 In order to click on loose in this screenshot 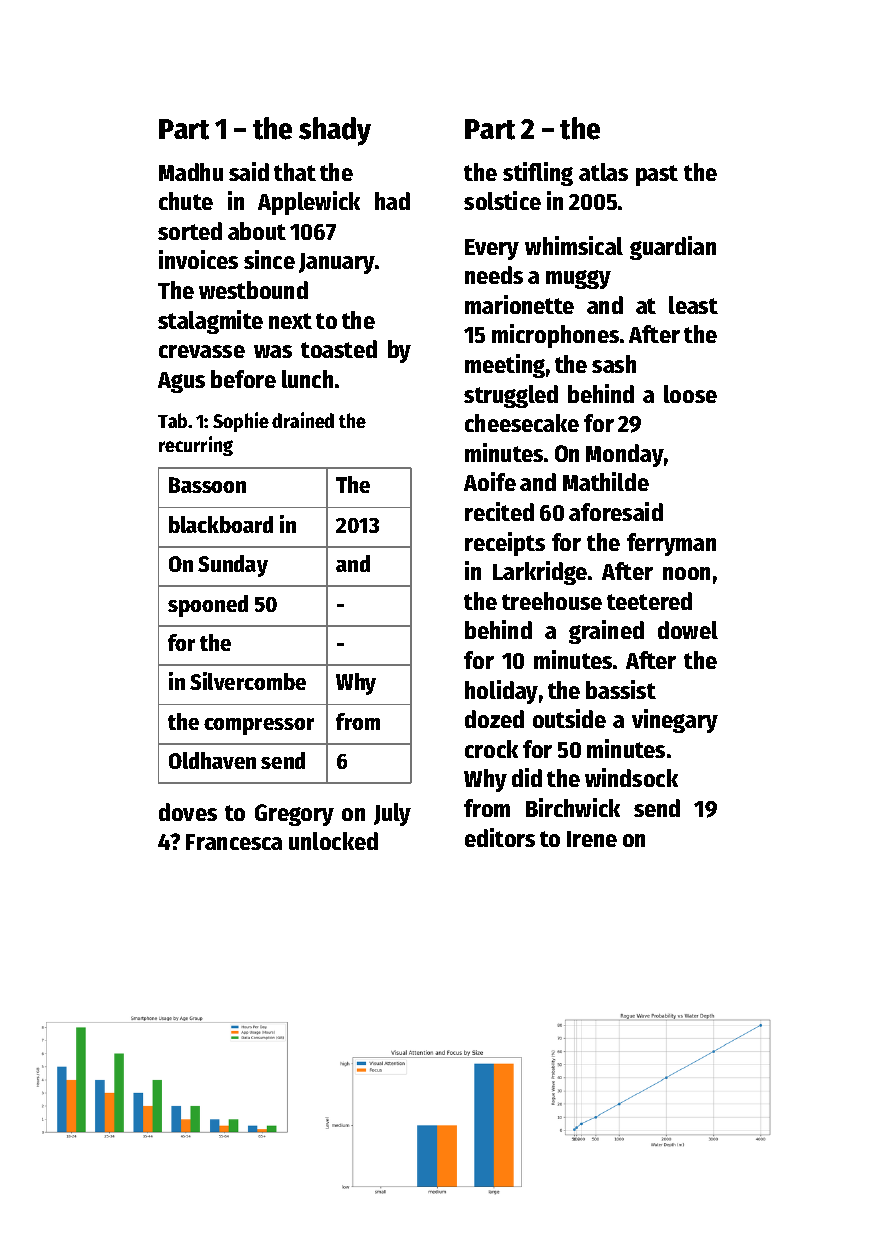, I will do `click(690, 394)`.
